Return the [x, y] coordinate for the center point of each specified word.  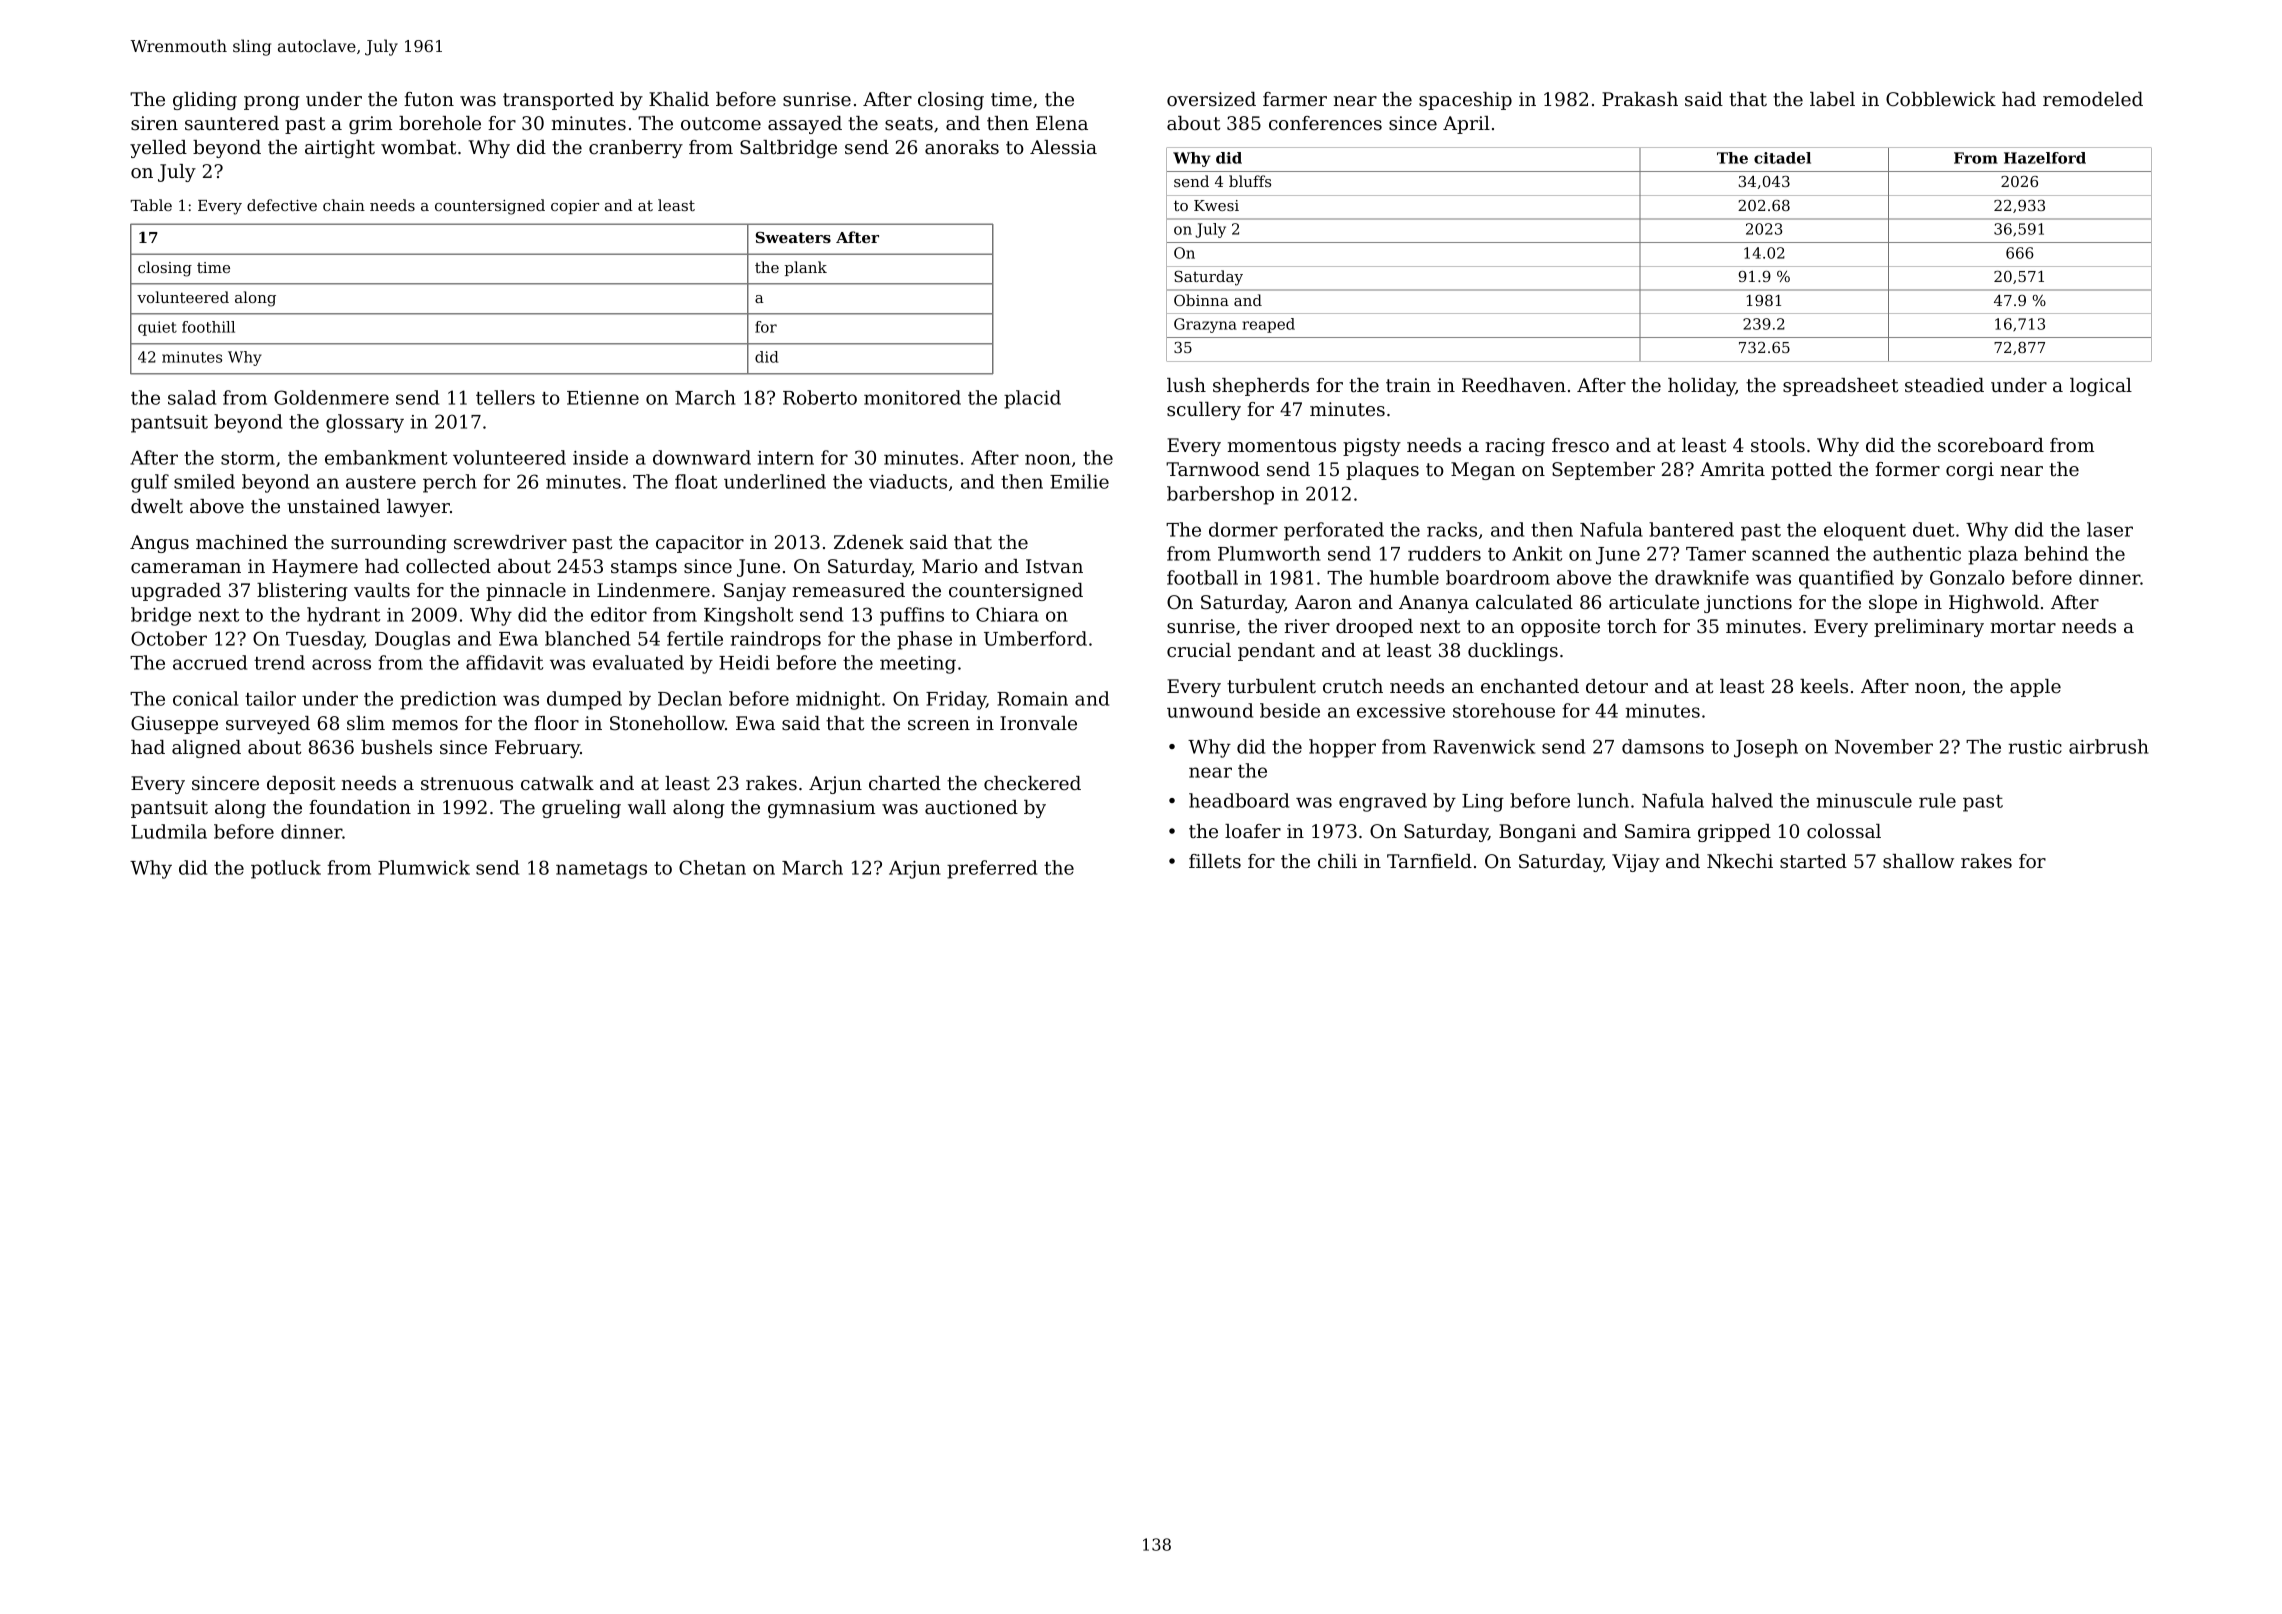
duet [1933, 529]
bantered [1691, 529]
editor [619, 614]
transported [558, 101]
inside [600, 457]
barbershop [1220, 495]
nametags [601, 870]
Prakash [1640, 99]
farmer [1295, 99]
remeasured [849, 590]
